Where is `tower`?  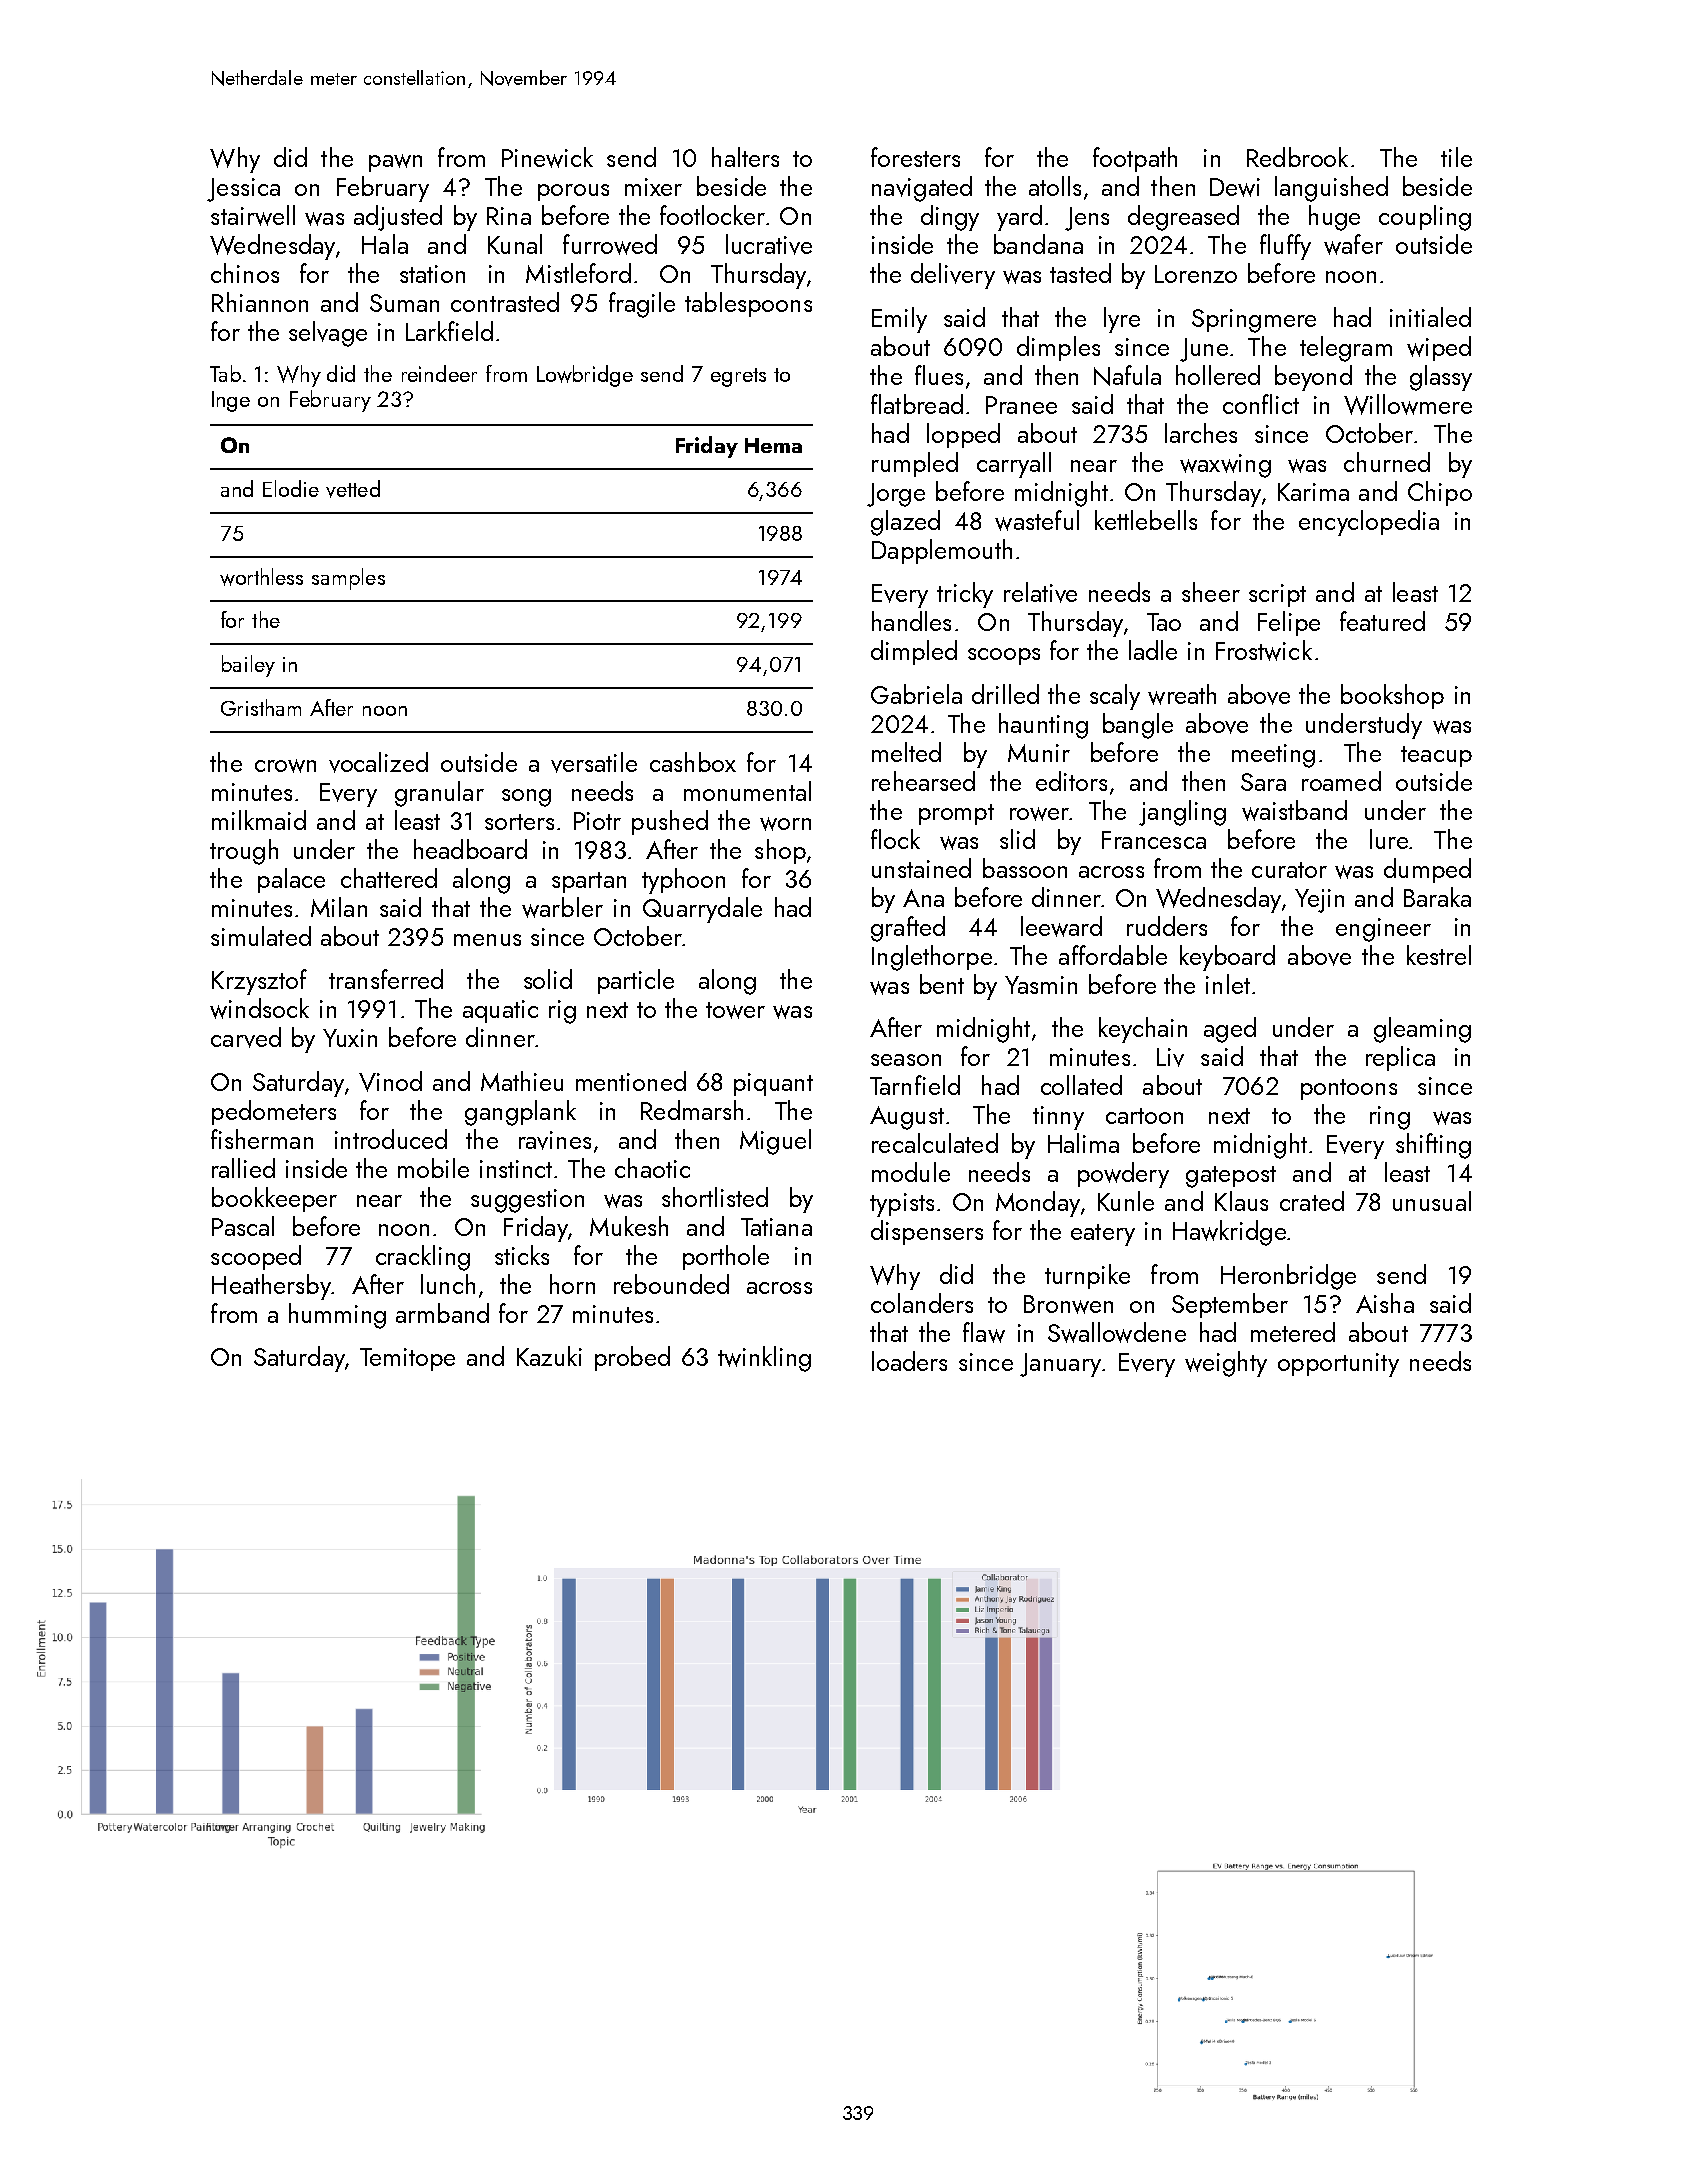
tower is located at coordinates (735, 1010).
